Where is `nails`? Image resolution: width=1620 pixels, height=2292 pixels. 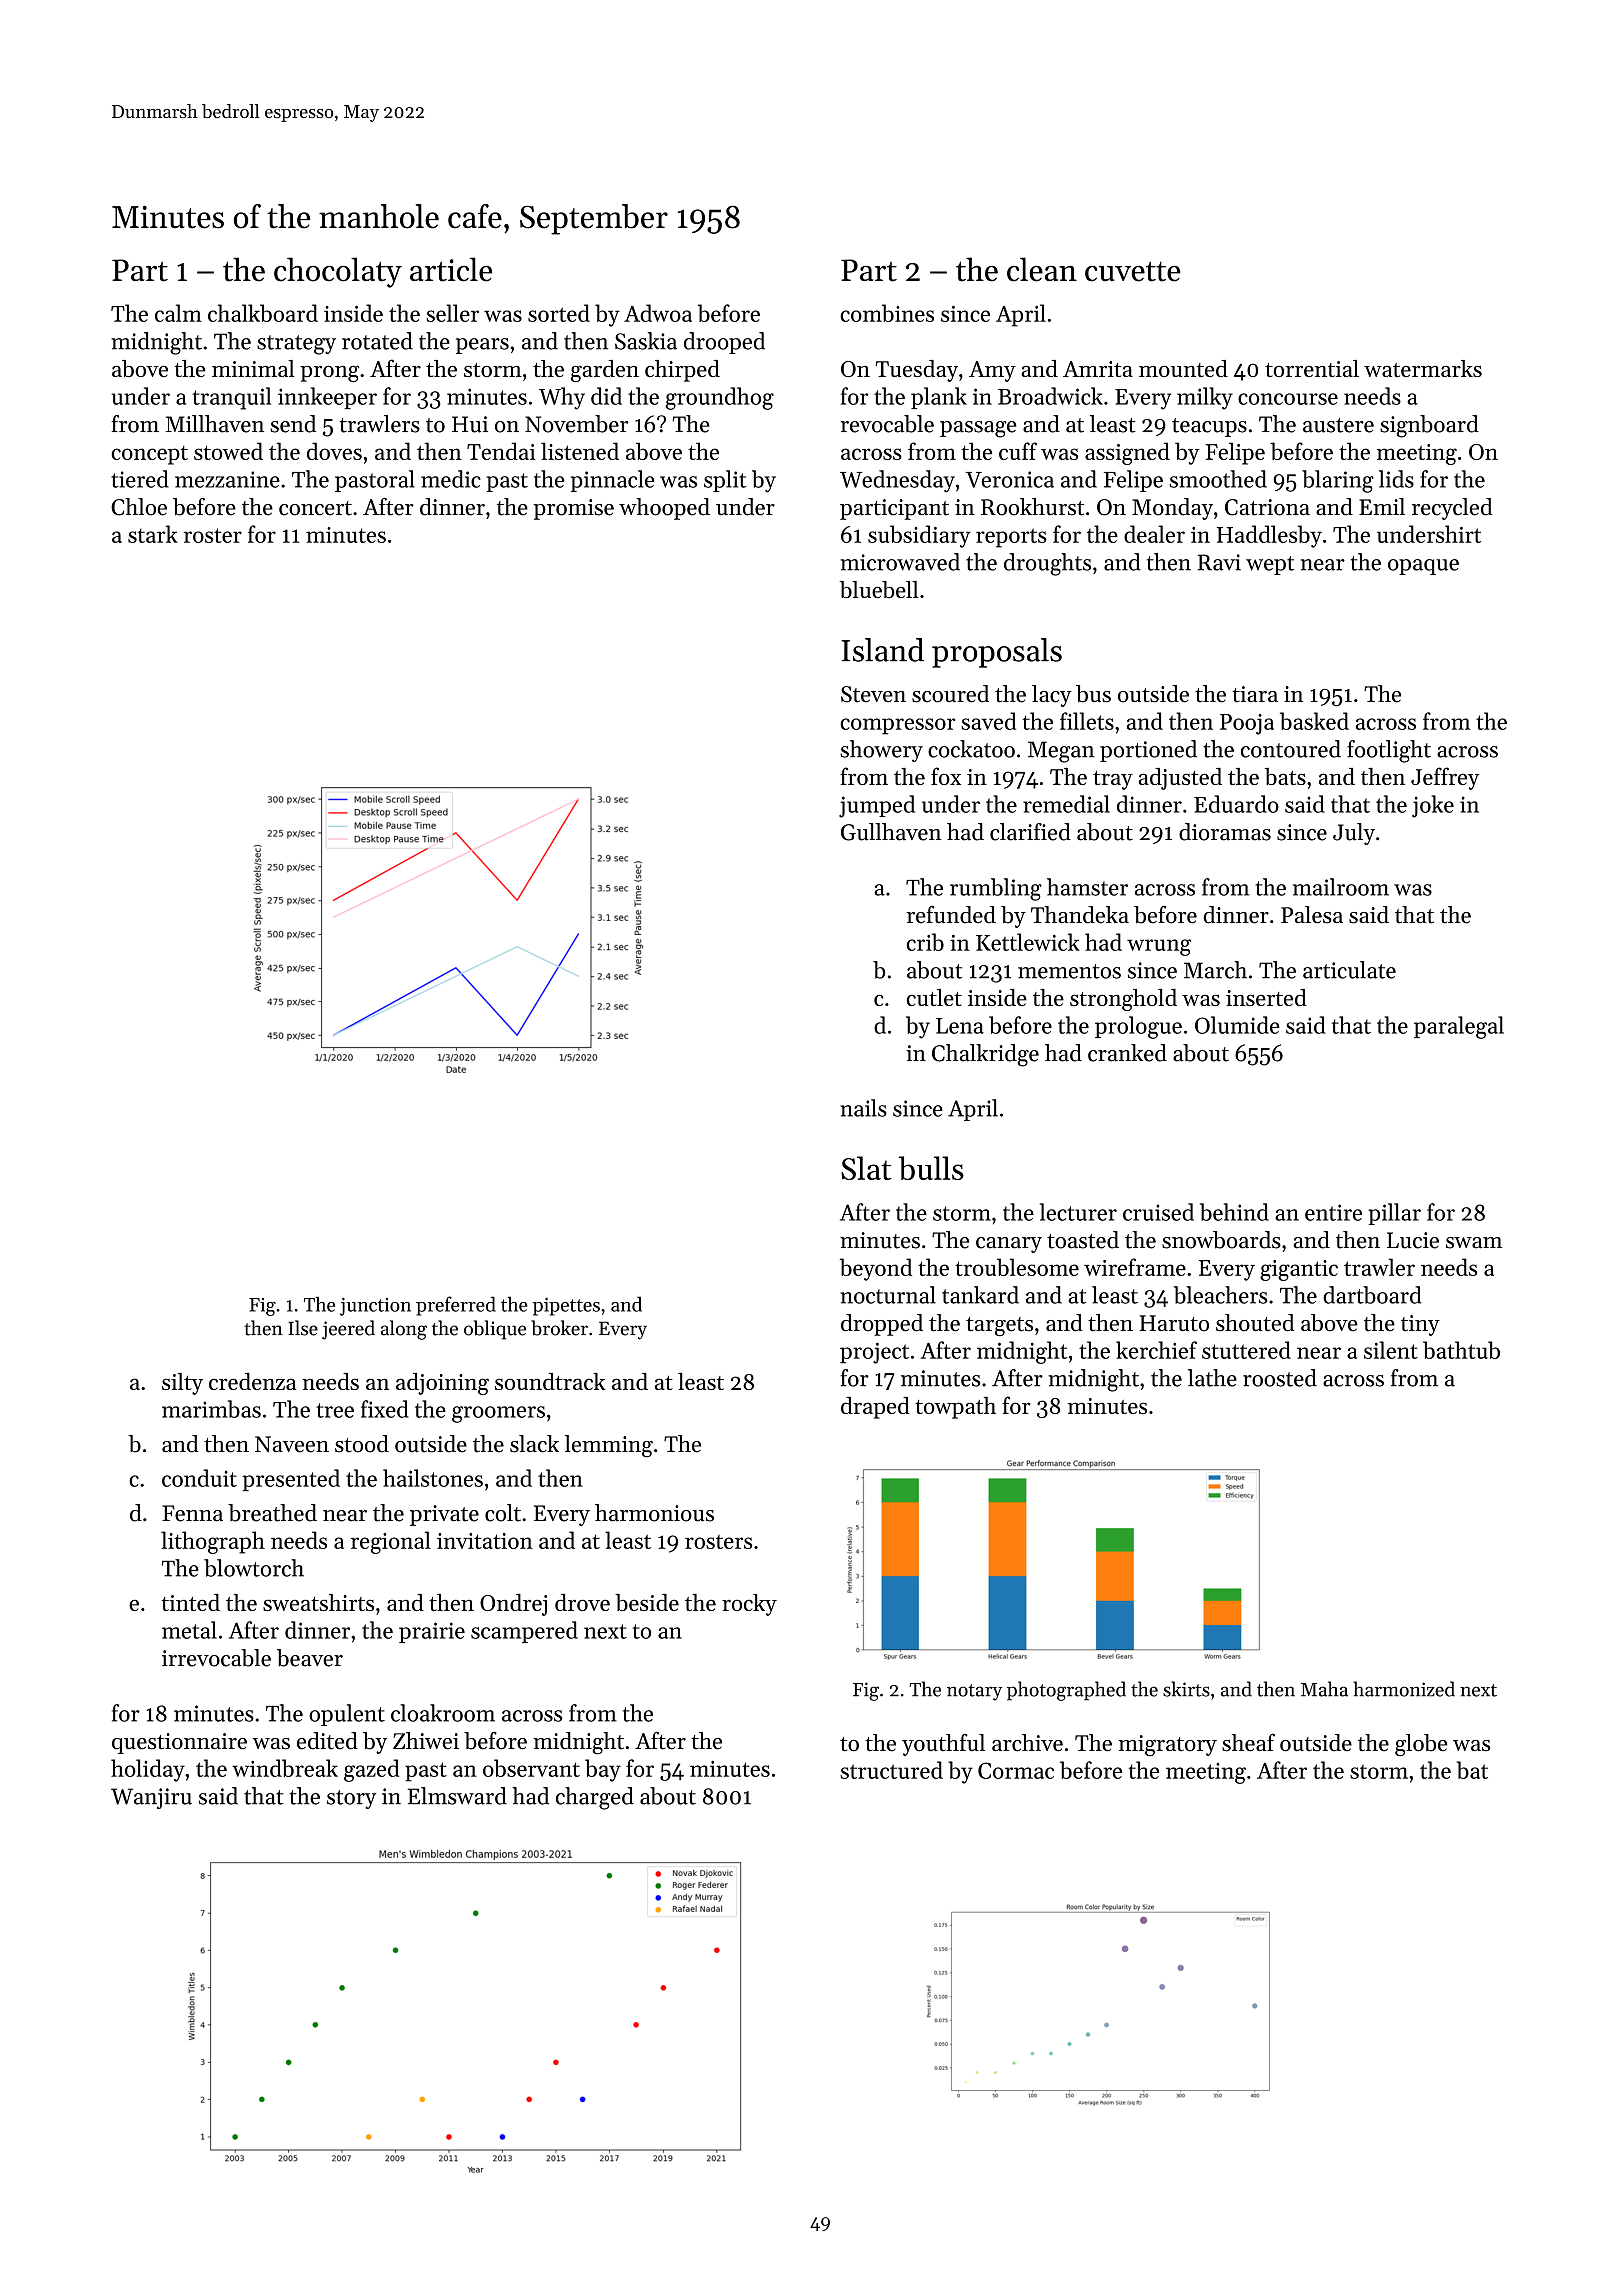 nails is located at coordinates (864, 1108).
